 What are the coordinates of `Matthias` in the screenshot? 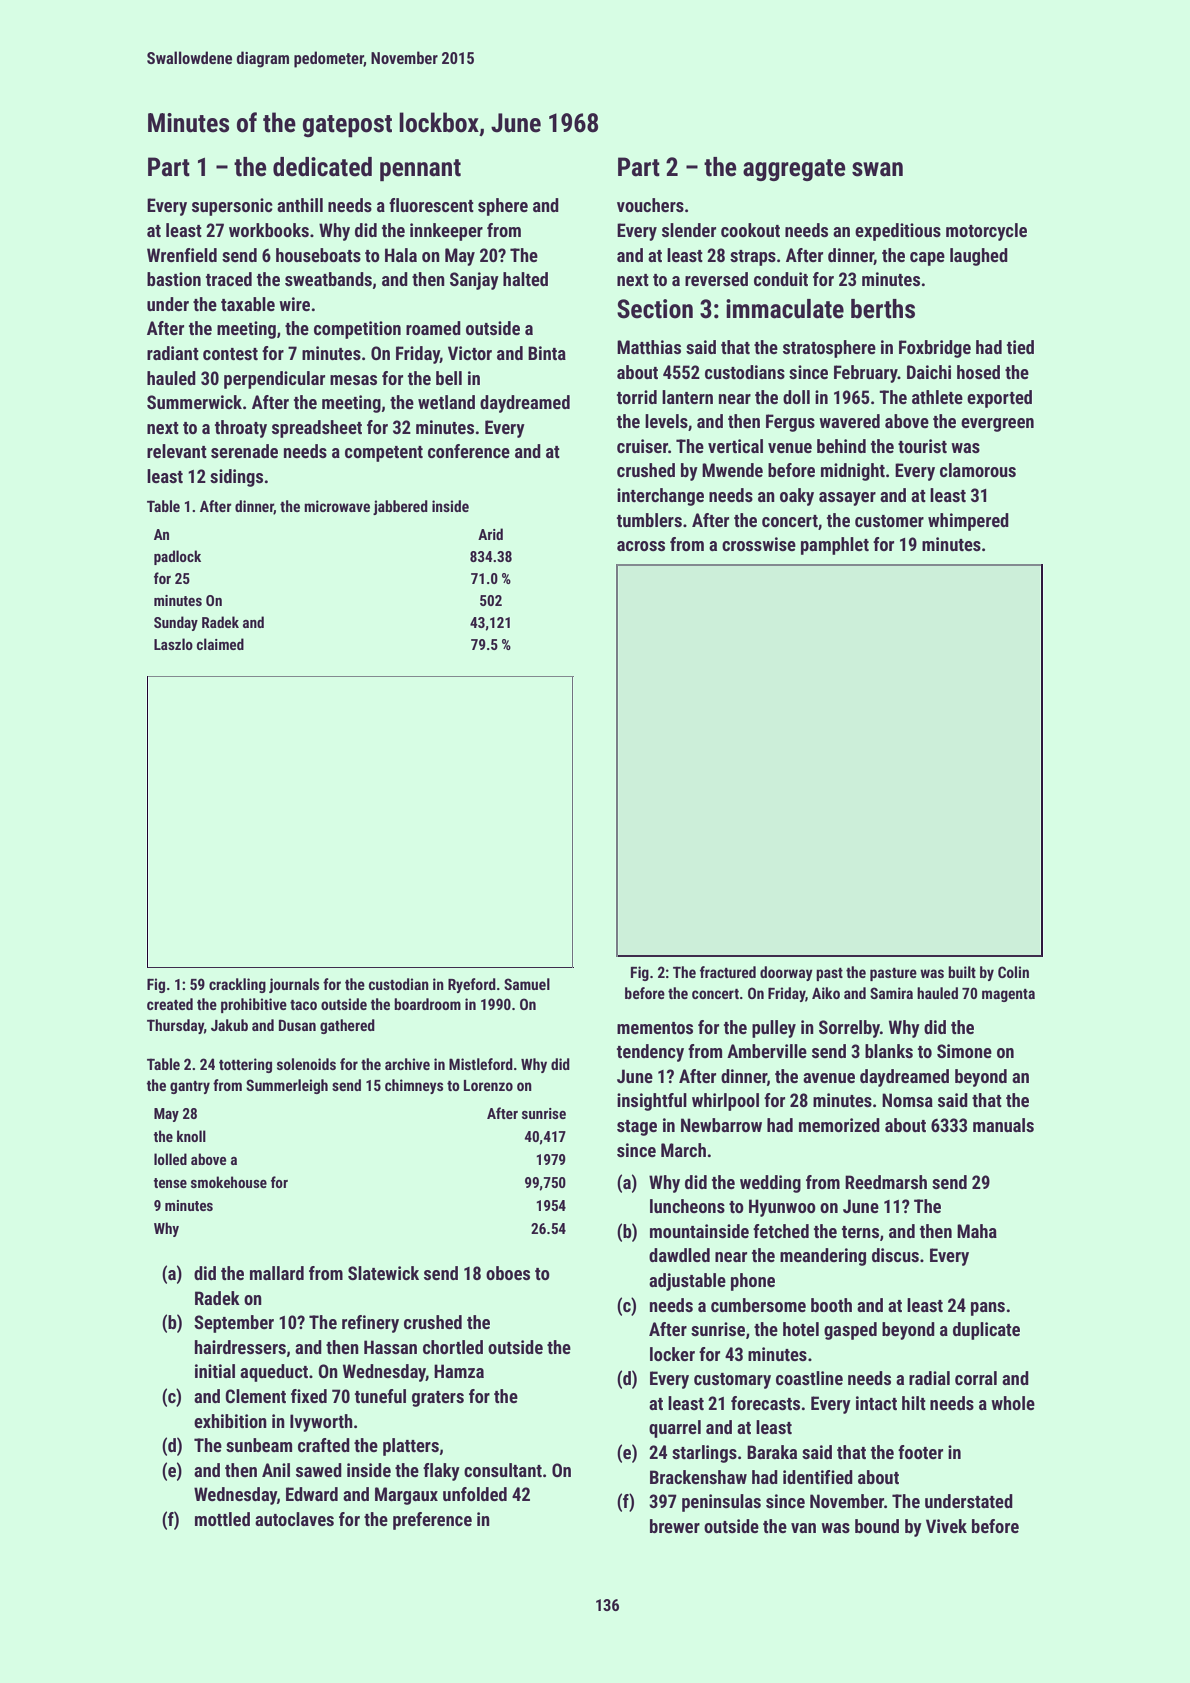 It's located at (649, 347).
